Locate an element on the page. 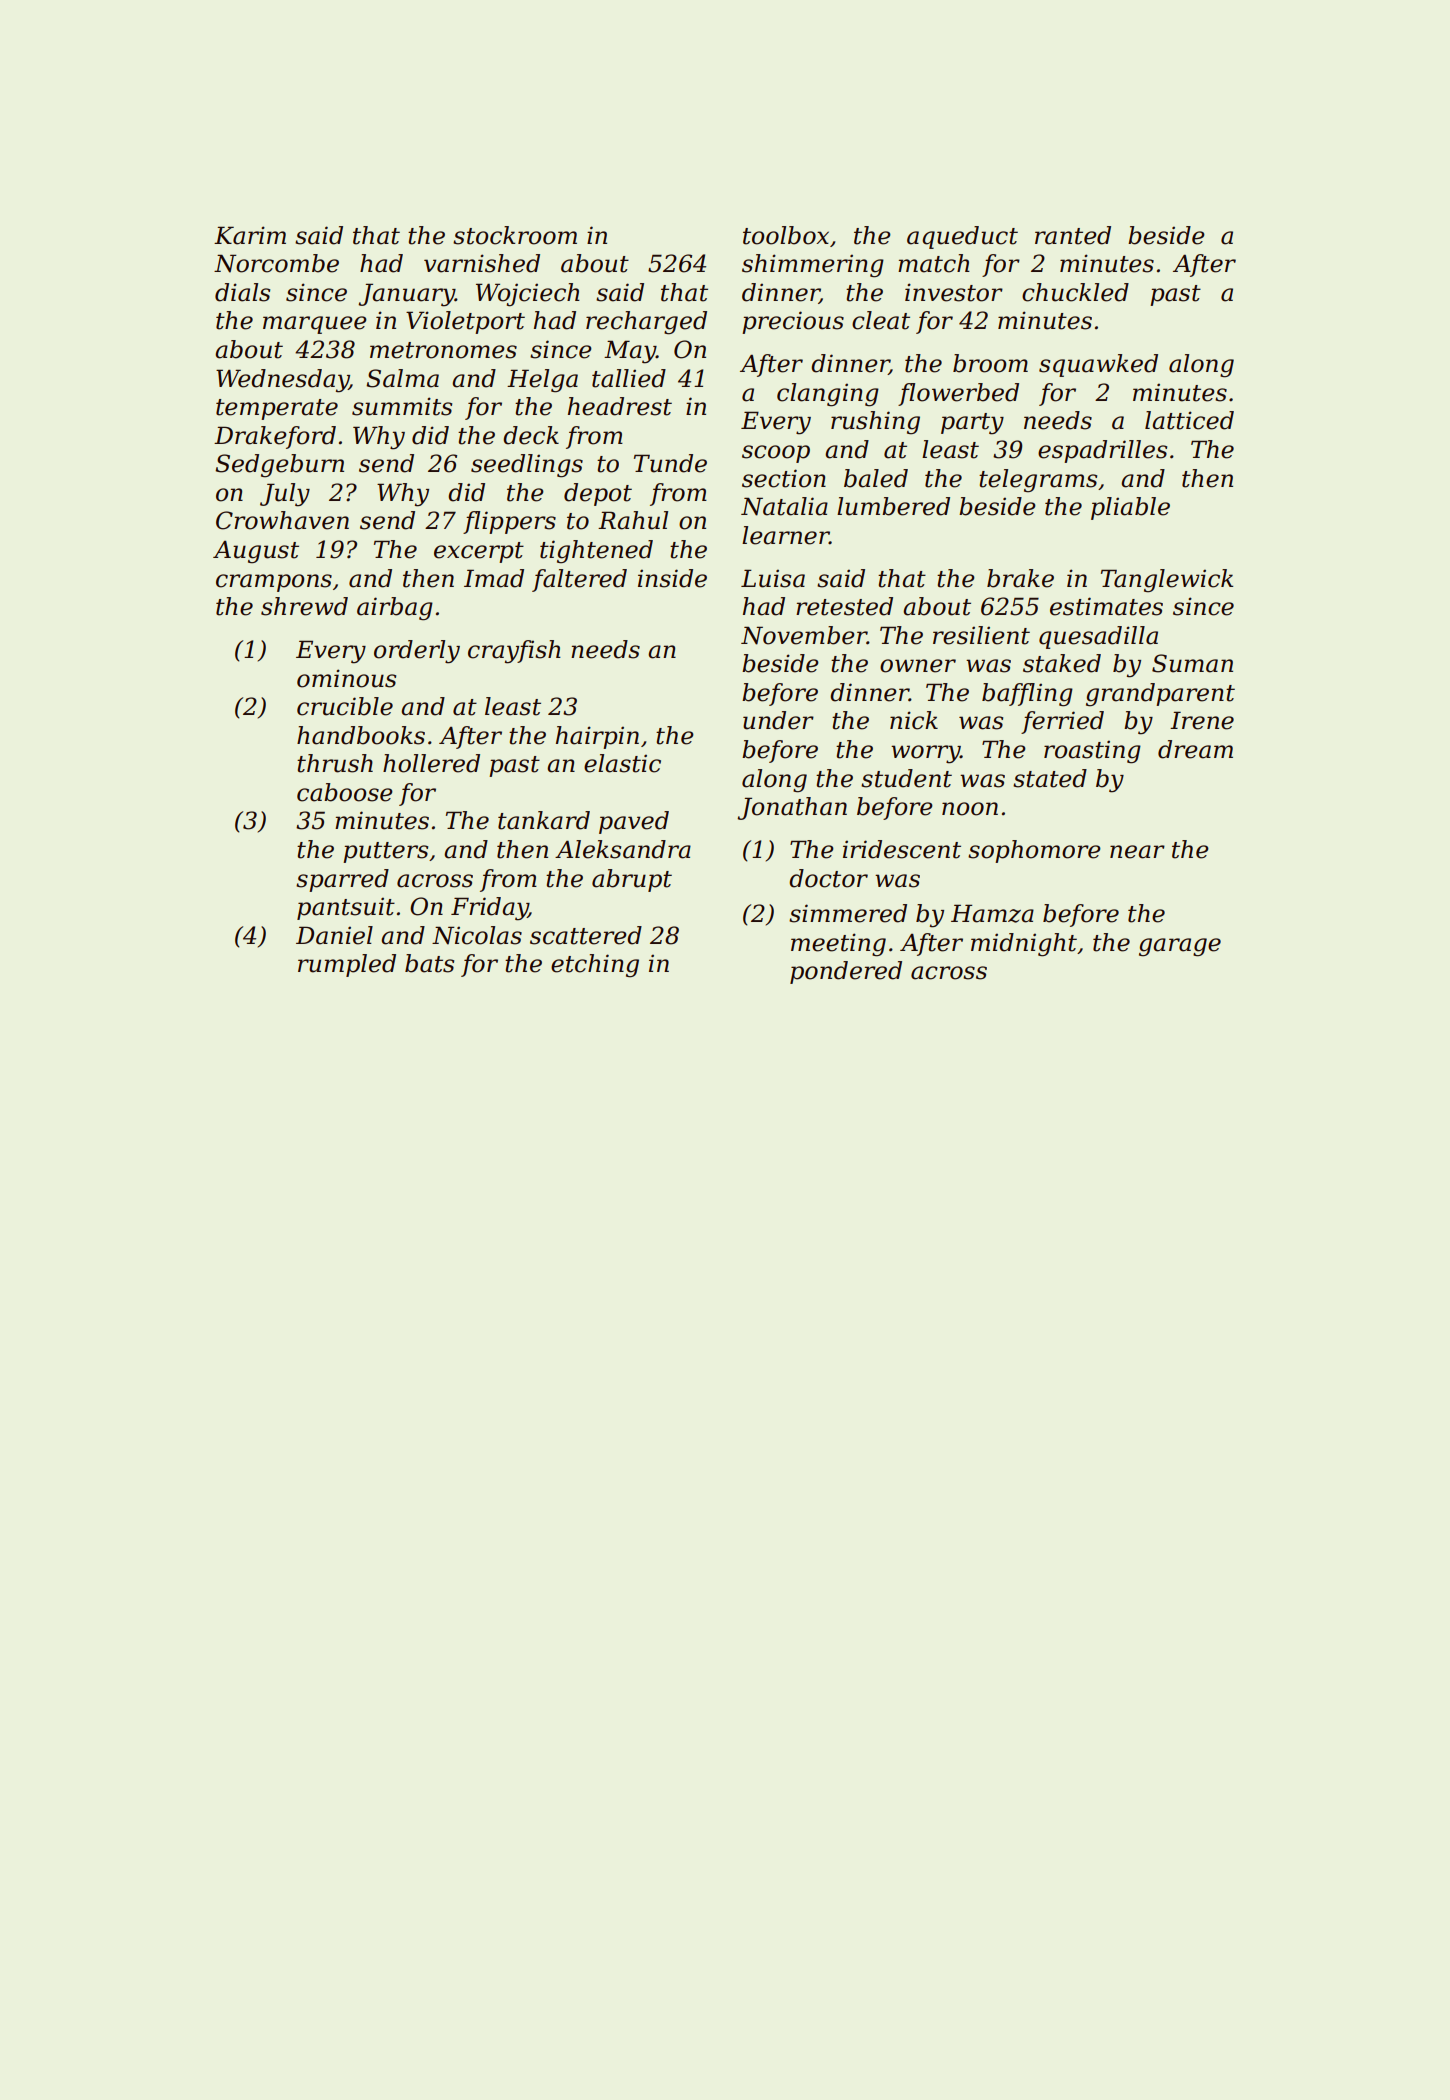 The height and width of the image is (2100, 1450). toolbox is located at coordinates (786, 235).
